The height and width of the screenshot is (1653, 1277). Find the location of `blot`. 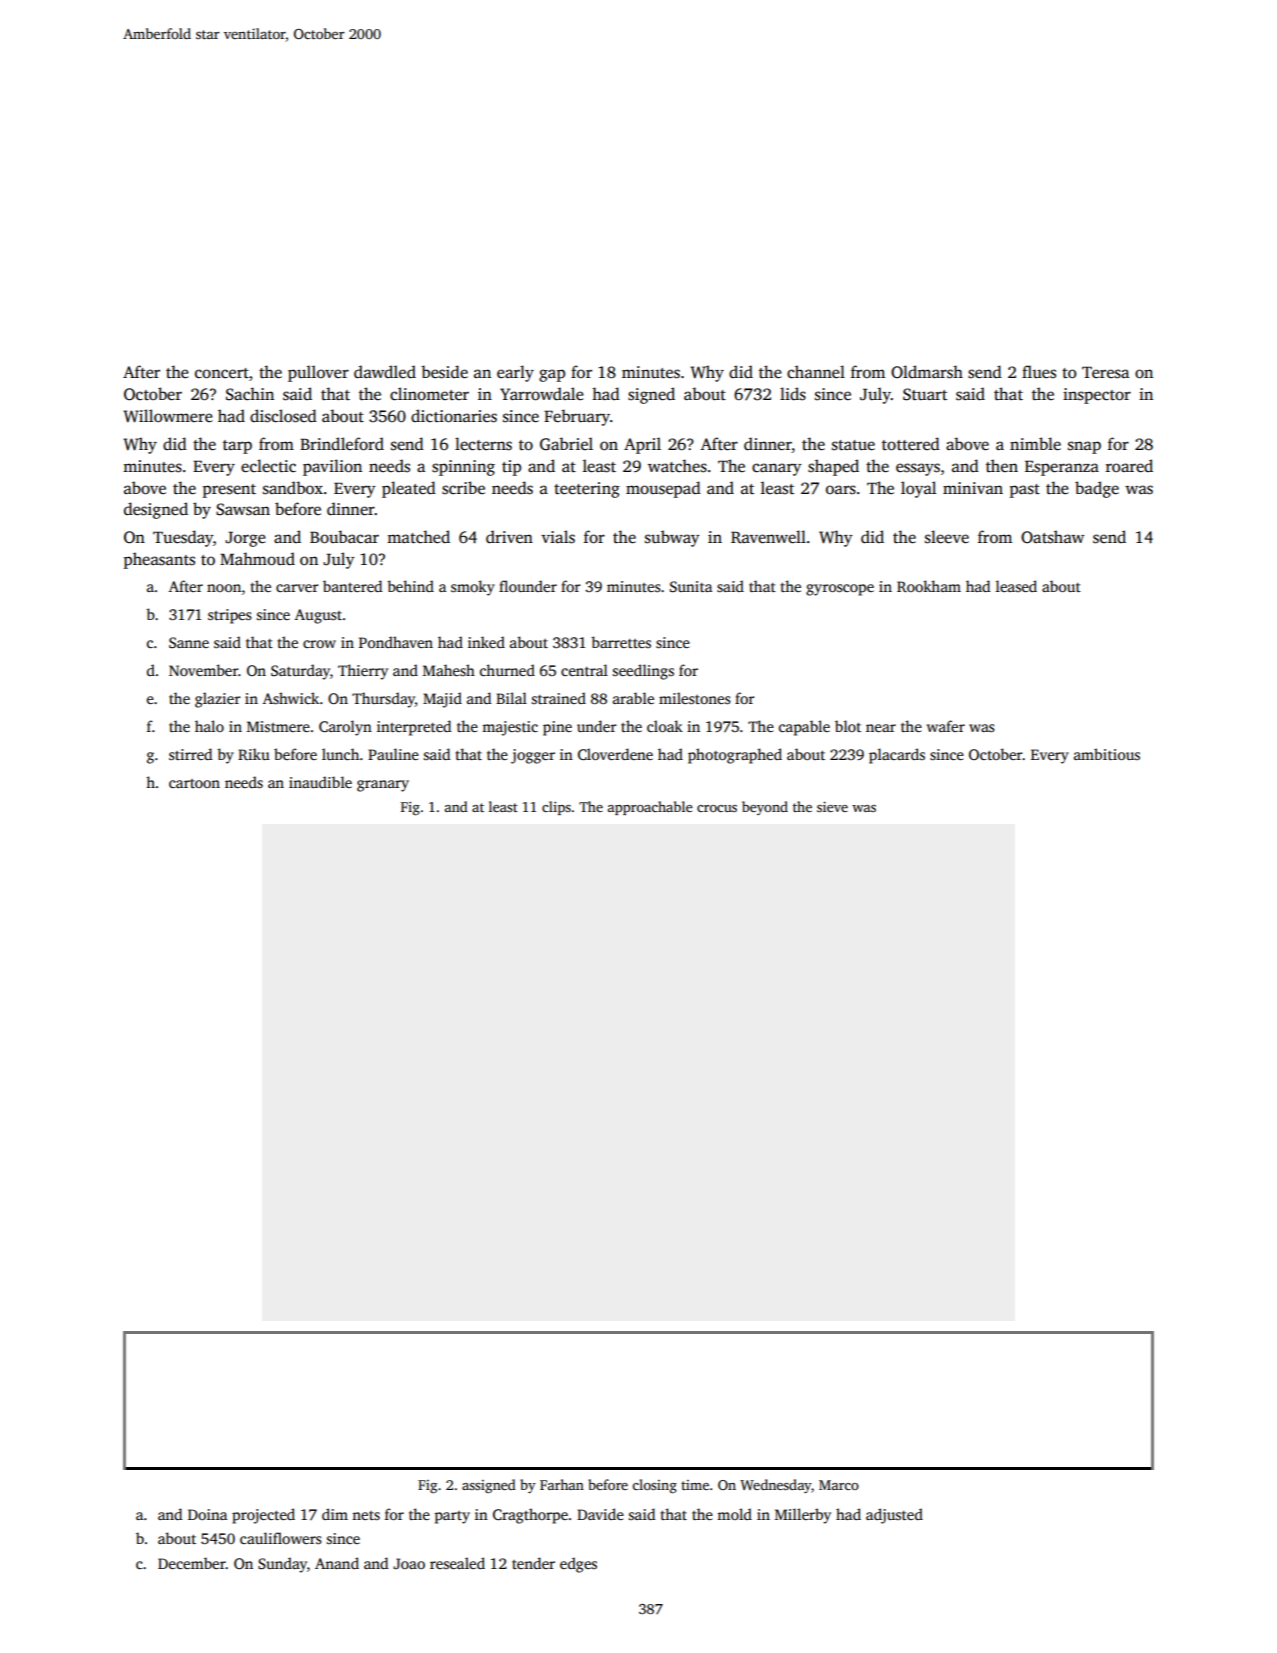

blot is located at coordinates (848, 726).
